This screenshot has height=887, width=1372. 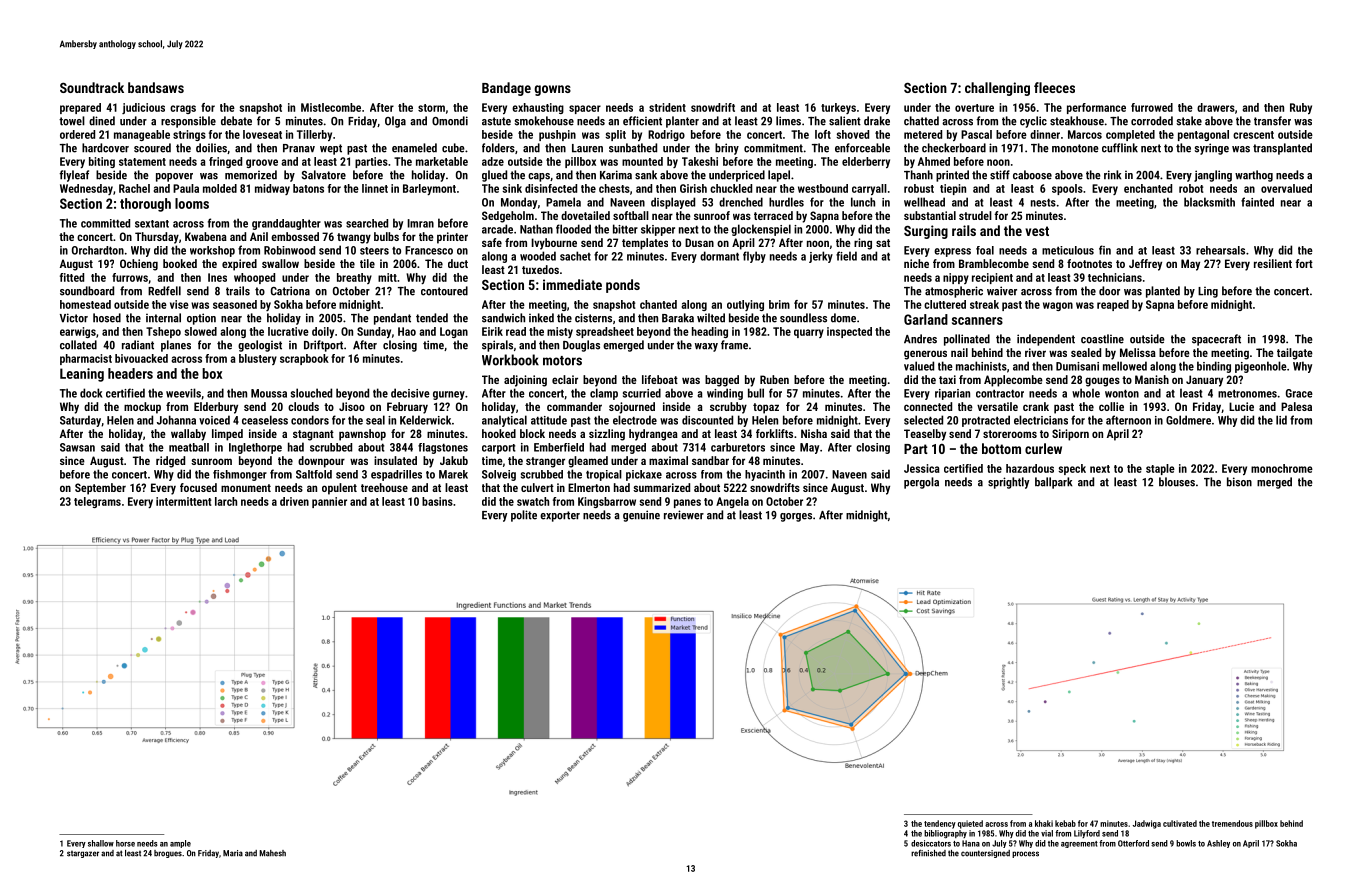 I want to click on carburetors, so click(x=738, y=447).
